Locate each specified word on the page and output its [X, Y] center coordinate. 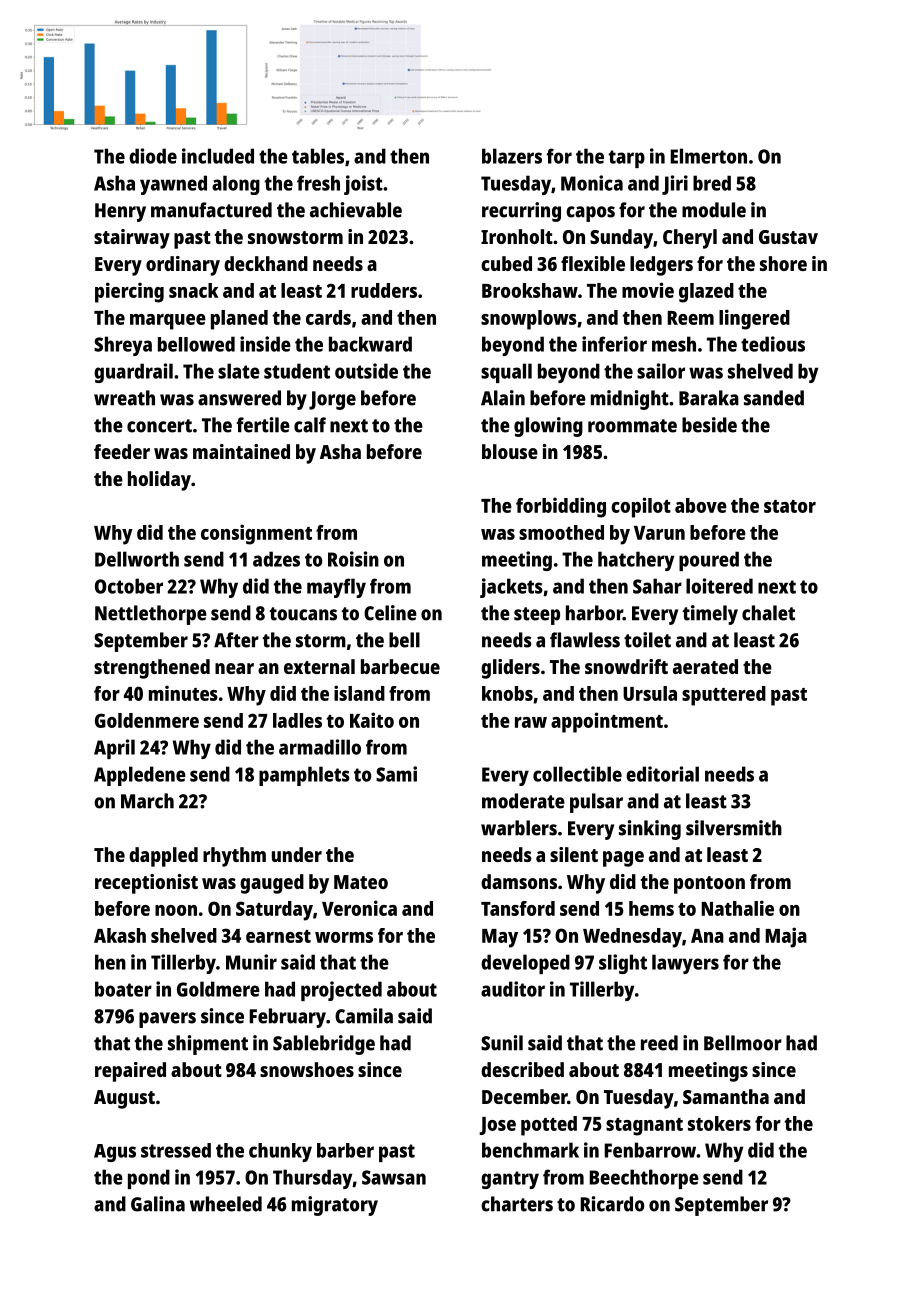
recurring [521, 212]
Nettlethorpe [151, 615]
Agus [115, 1153]
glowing [548, 427]
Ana [707, 936]
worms [344, 937]
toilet [647, 640]
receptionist [146, 884]
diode [153, 156]
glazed [706, 293]
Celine [390, 613]
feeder [122, 451]
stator [790, 506]
